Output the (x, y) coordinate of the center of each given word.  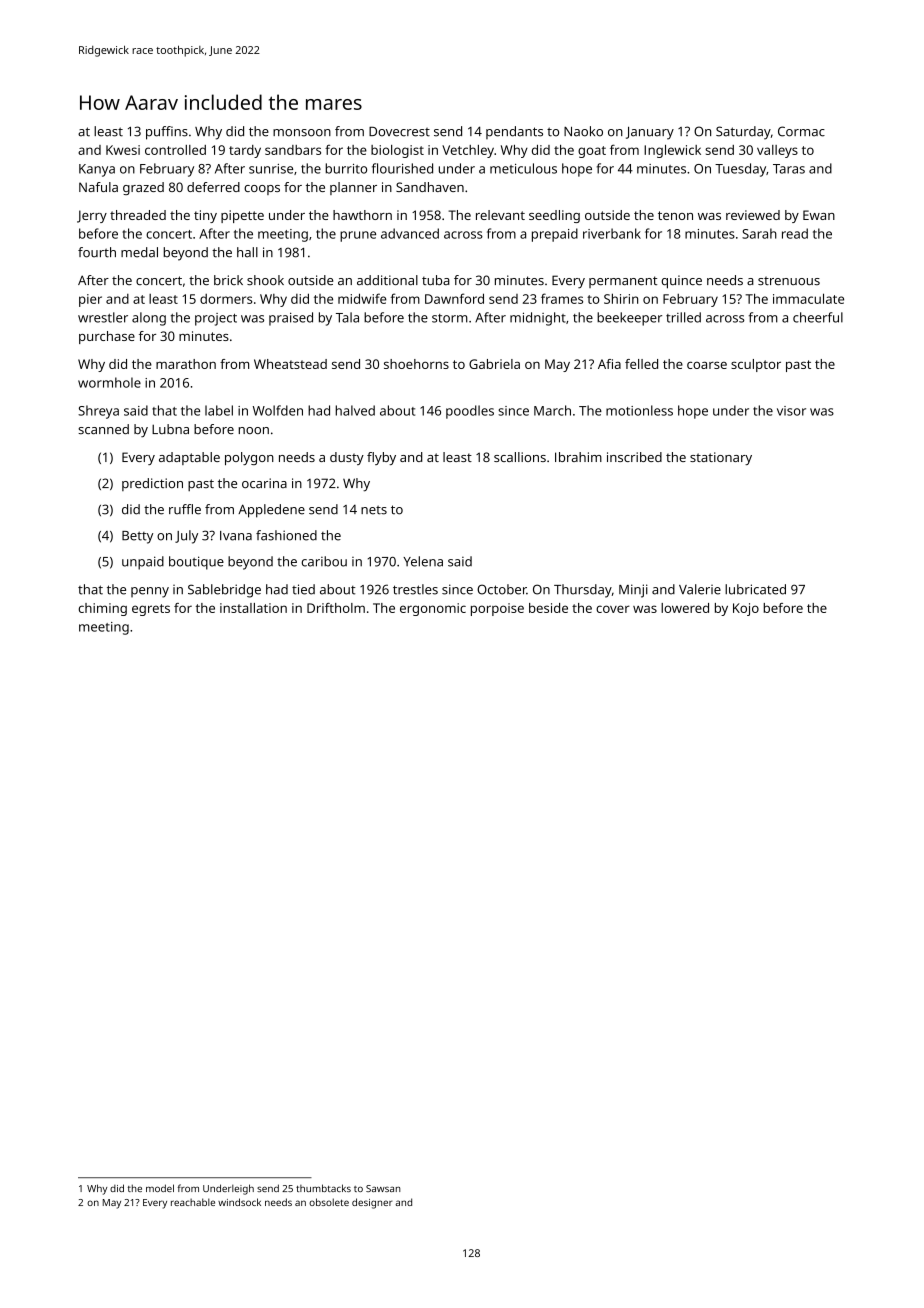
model (160, 1188)
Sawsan (383, 1188)
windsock (239, 1202)
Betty (137, 537)
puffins (167, 133)
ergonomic (433, 609)
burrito (346, 168)
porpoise (497, 609)
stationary (721, 458)
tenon (675, 215)
